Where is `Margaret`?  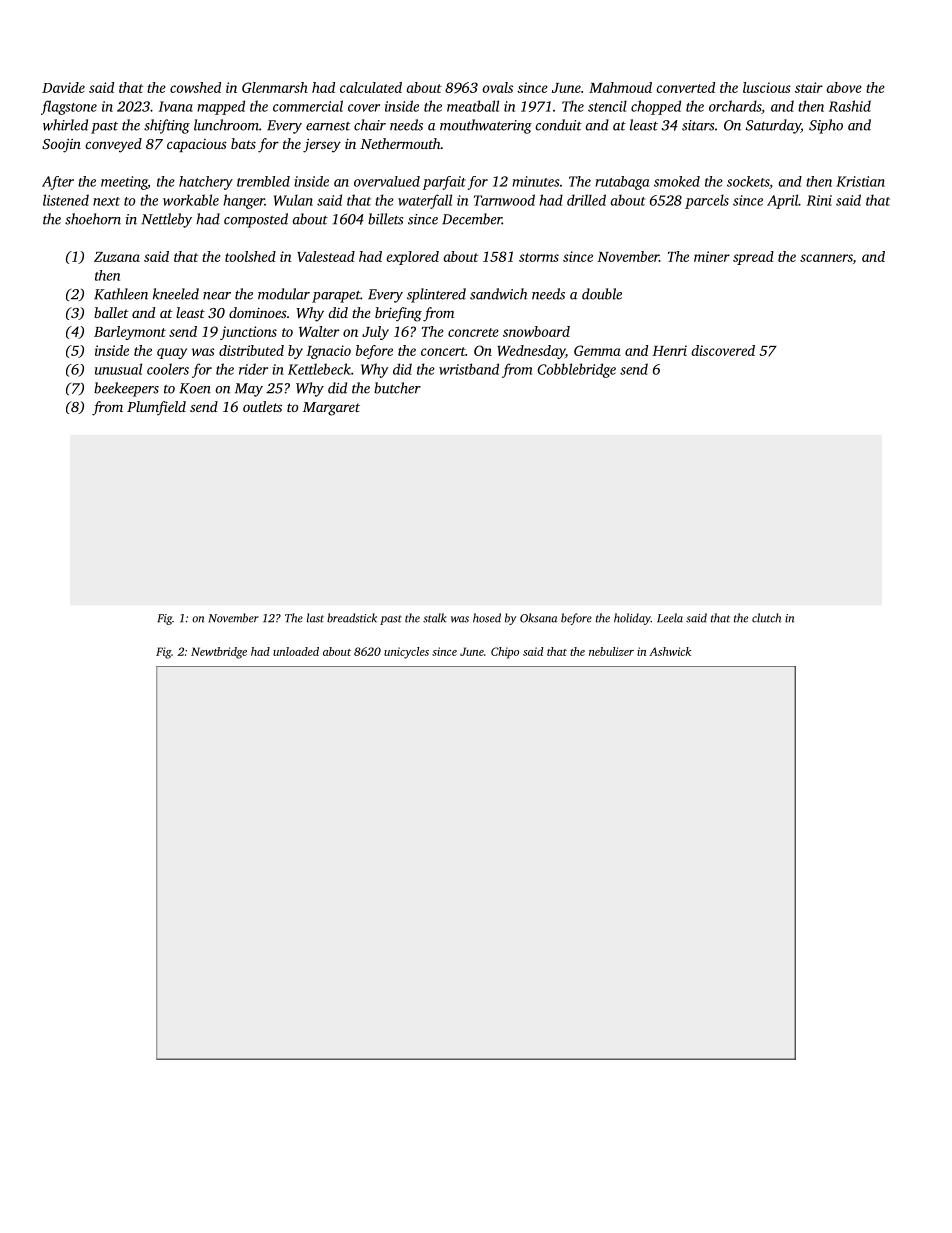 Margaret is located at coordinates (331, 409).
